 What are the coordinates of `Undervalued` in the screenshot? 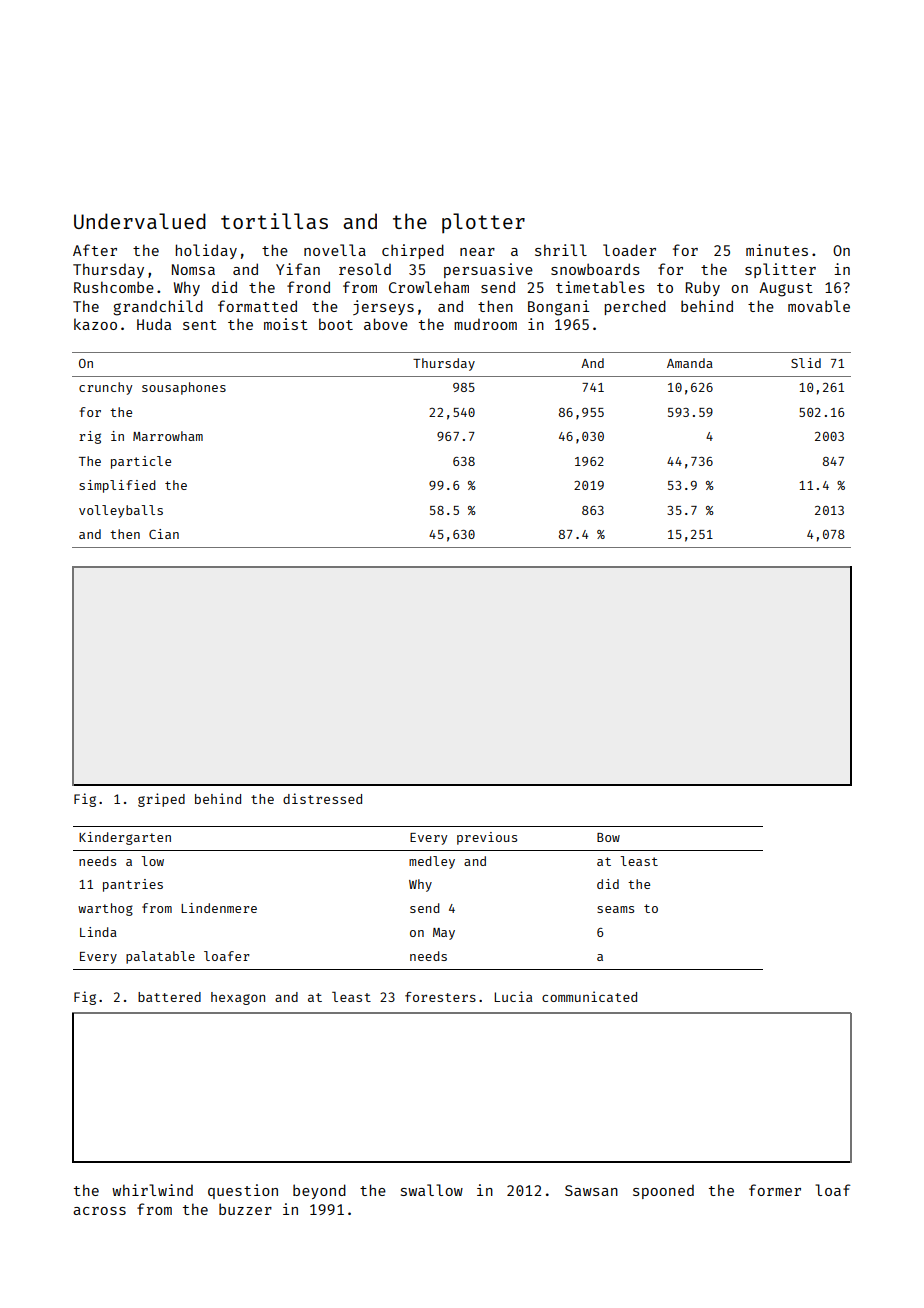 It's located at (140, 221).
